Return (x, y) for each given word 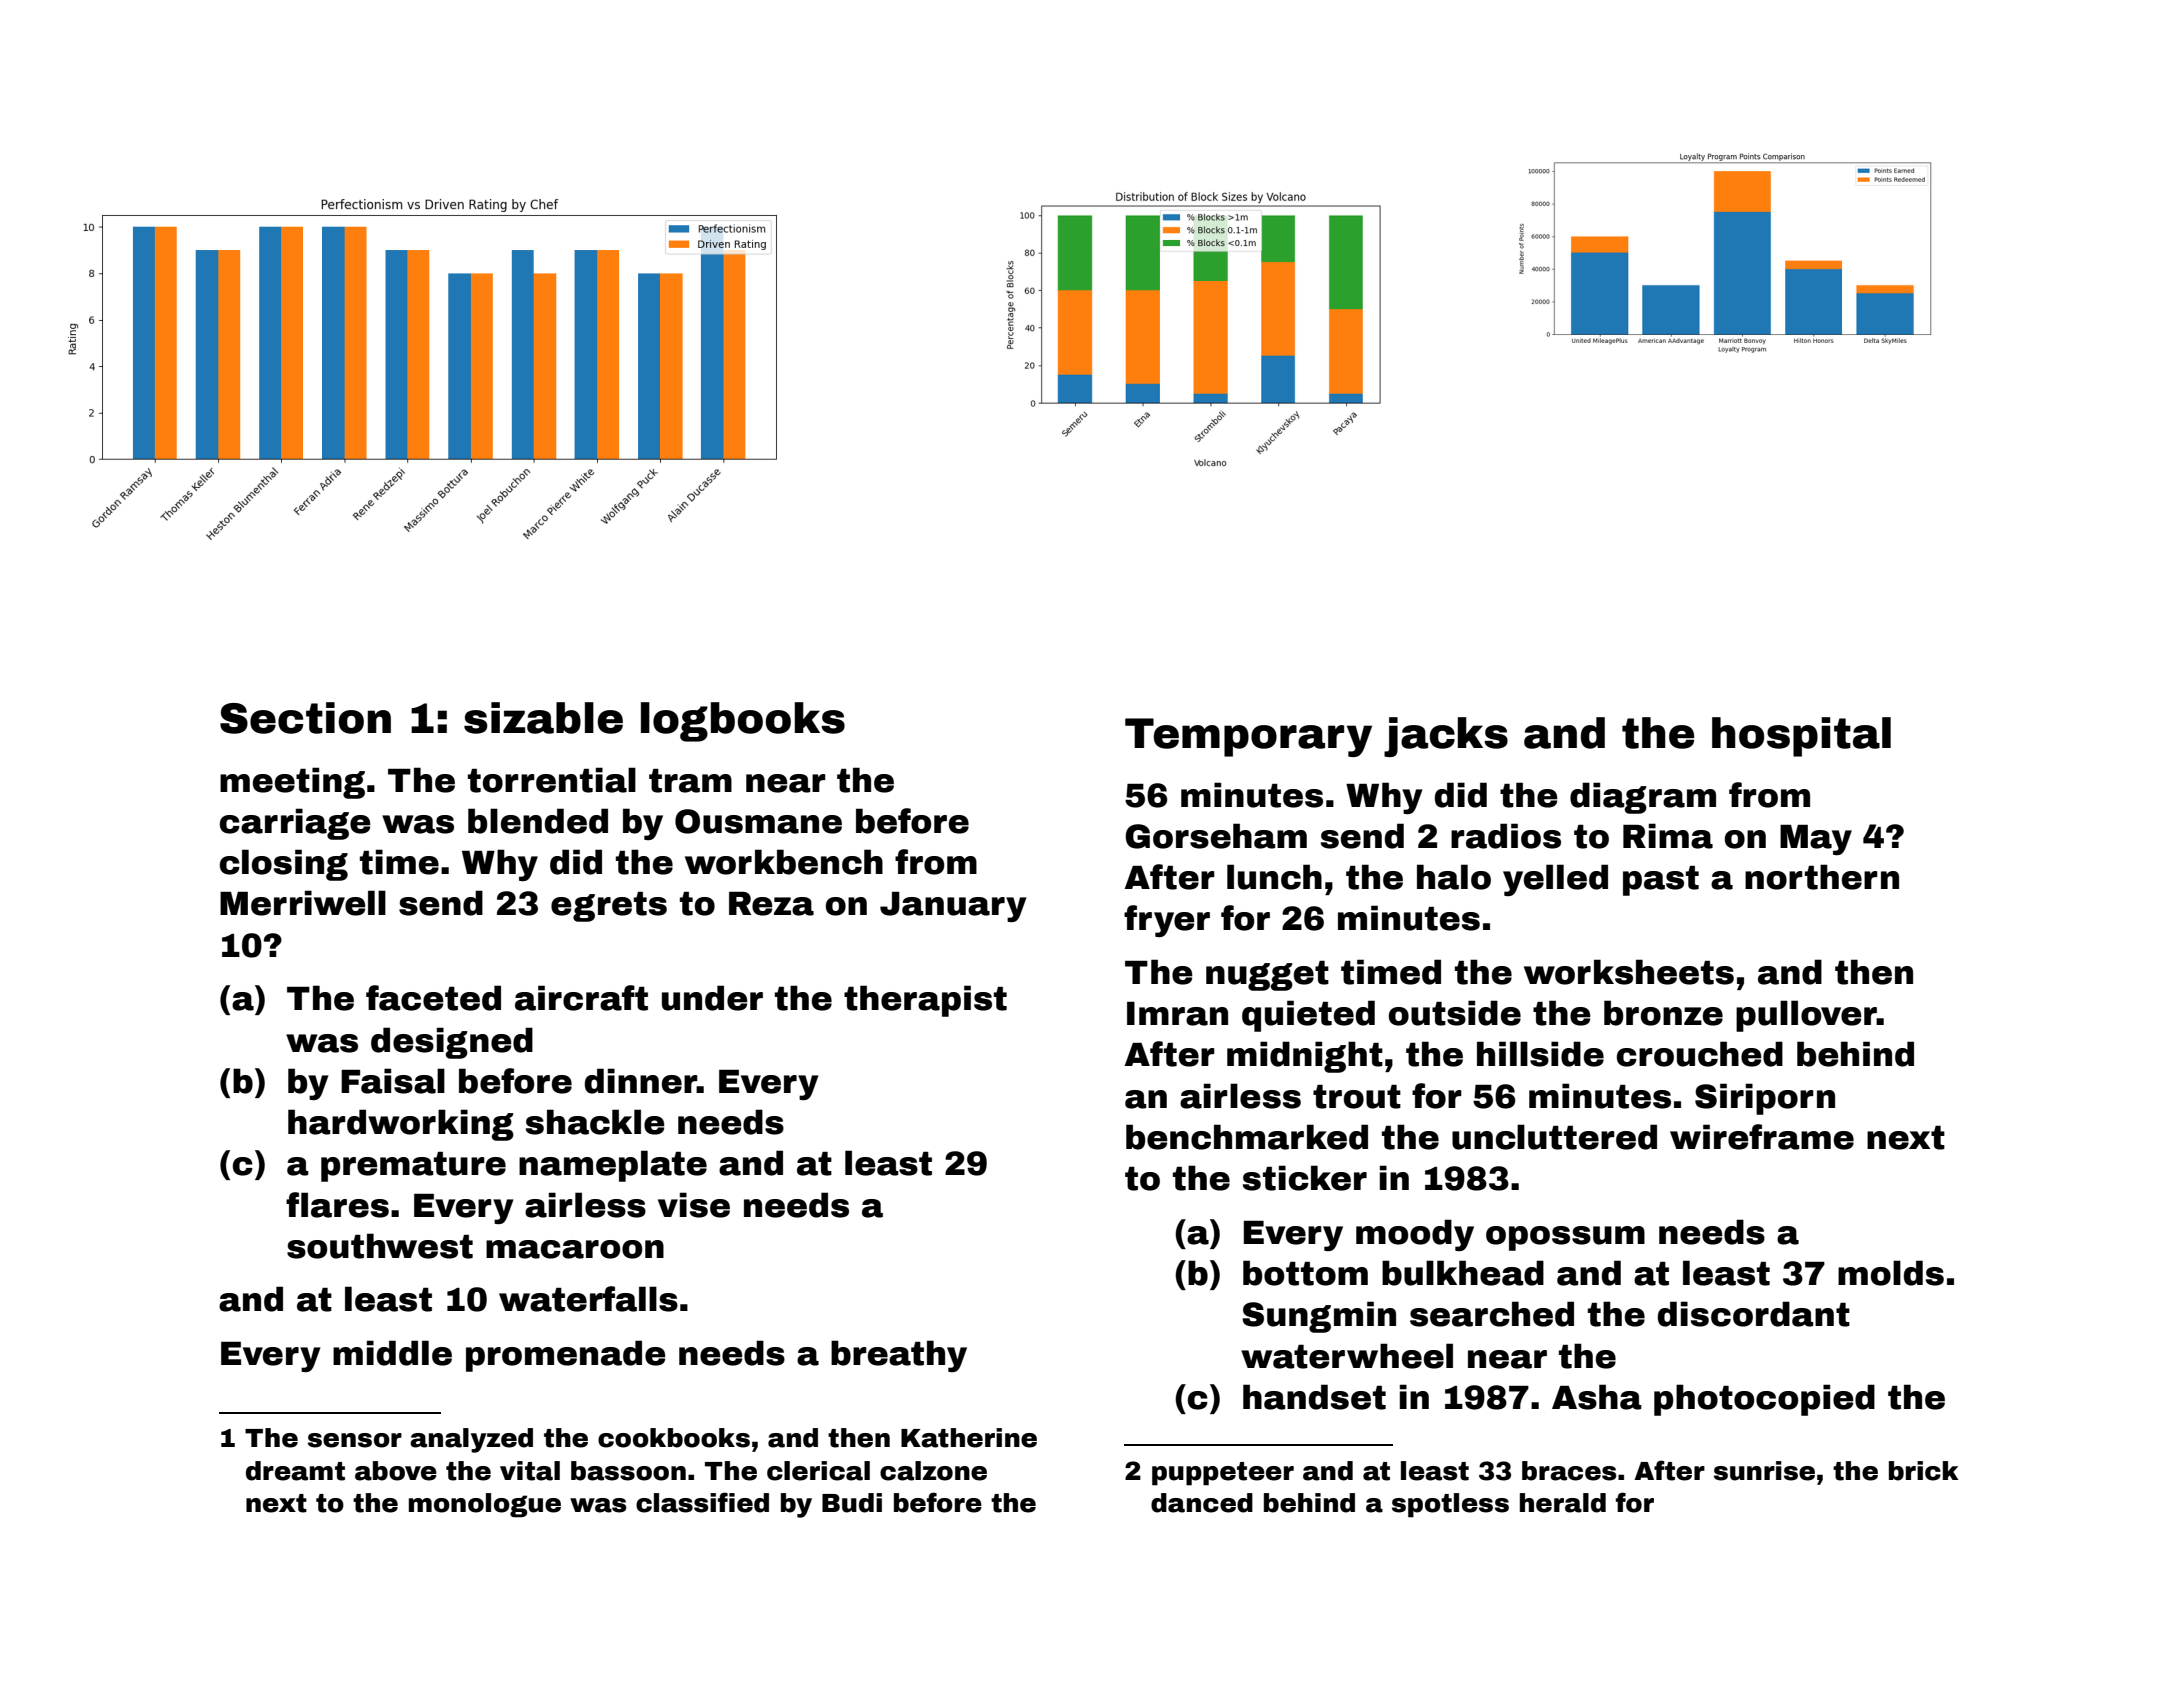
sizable (543, 718)
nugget (1267, 976)
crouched (1700, 1054)
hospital (1801, 737)
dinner (641, 1081)
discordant (1754, 1314)
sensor (355, 1440)
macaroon (575, 1249)
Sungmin (1319, 1317)
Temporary (1248, 737)
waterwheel (1347, 1356)
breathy (899, 1356)
